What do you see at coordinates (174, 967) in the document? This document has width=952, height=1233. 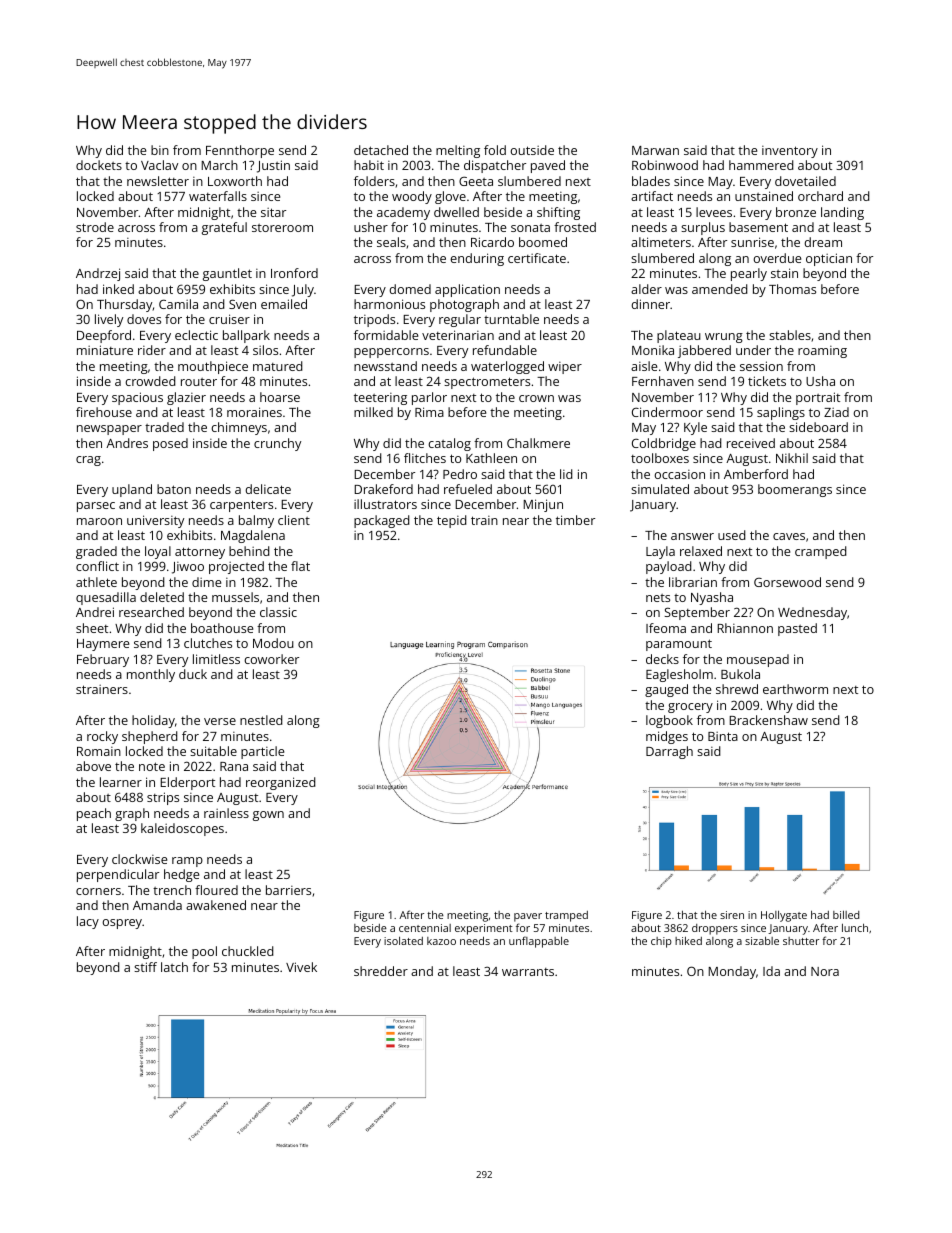 I see `latch` at bounding box center [174, 967].
